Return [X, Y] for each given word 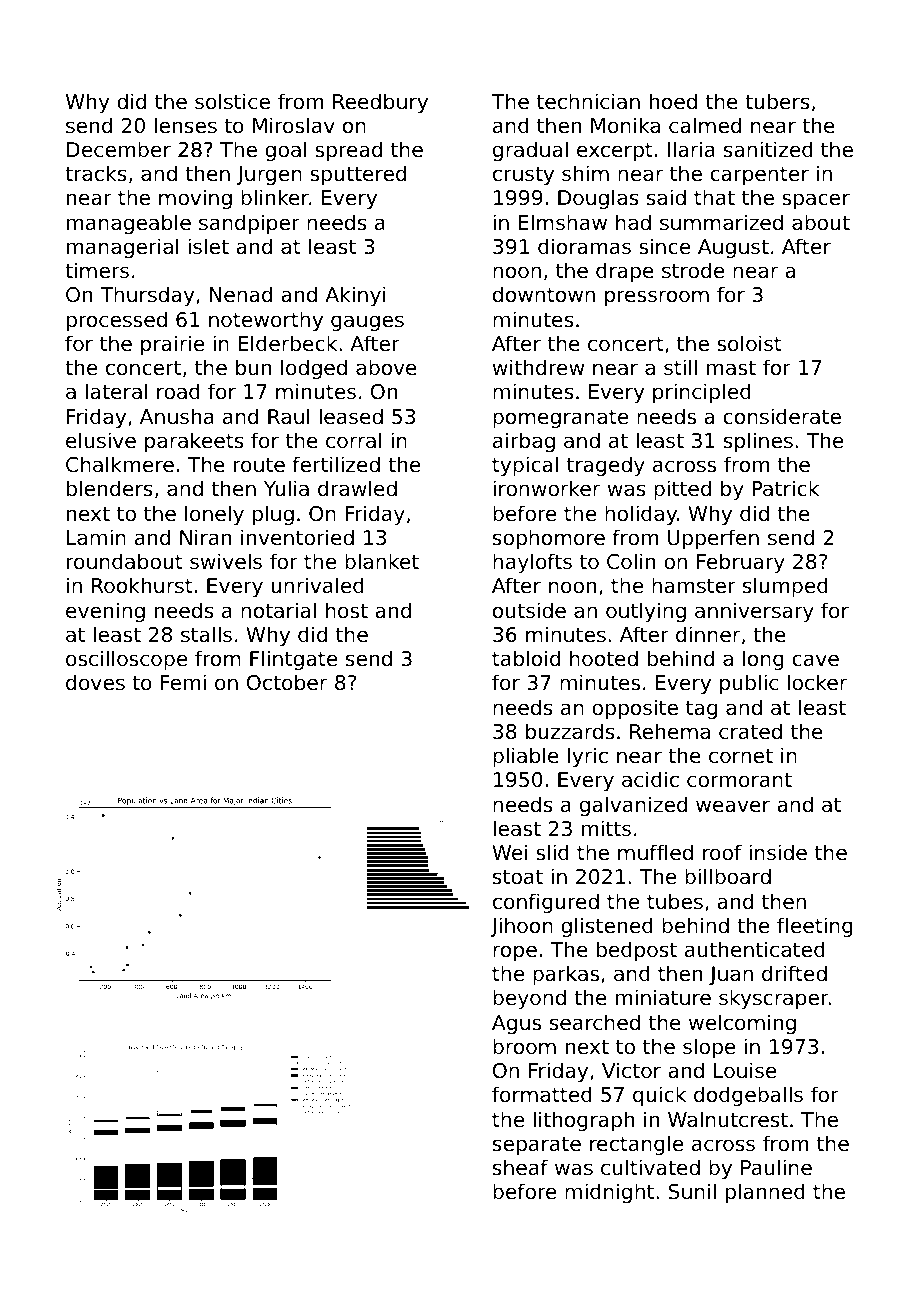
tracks [96, 173]
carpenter [759, 175]
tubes [675, 901]
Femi [183, 682]
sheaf [520, 1167]
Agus [516, 1024]
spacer [816, 201]
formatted [542, 1094]
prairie [172, 345]
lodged [314, 369]
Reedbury [380, 103]
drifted [794, 973]
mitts [606, 828]
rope [515, 953]
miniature [663, 997]
